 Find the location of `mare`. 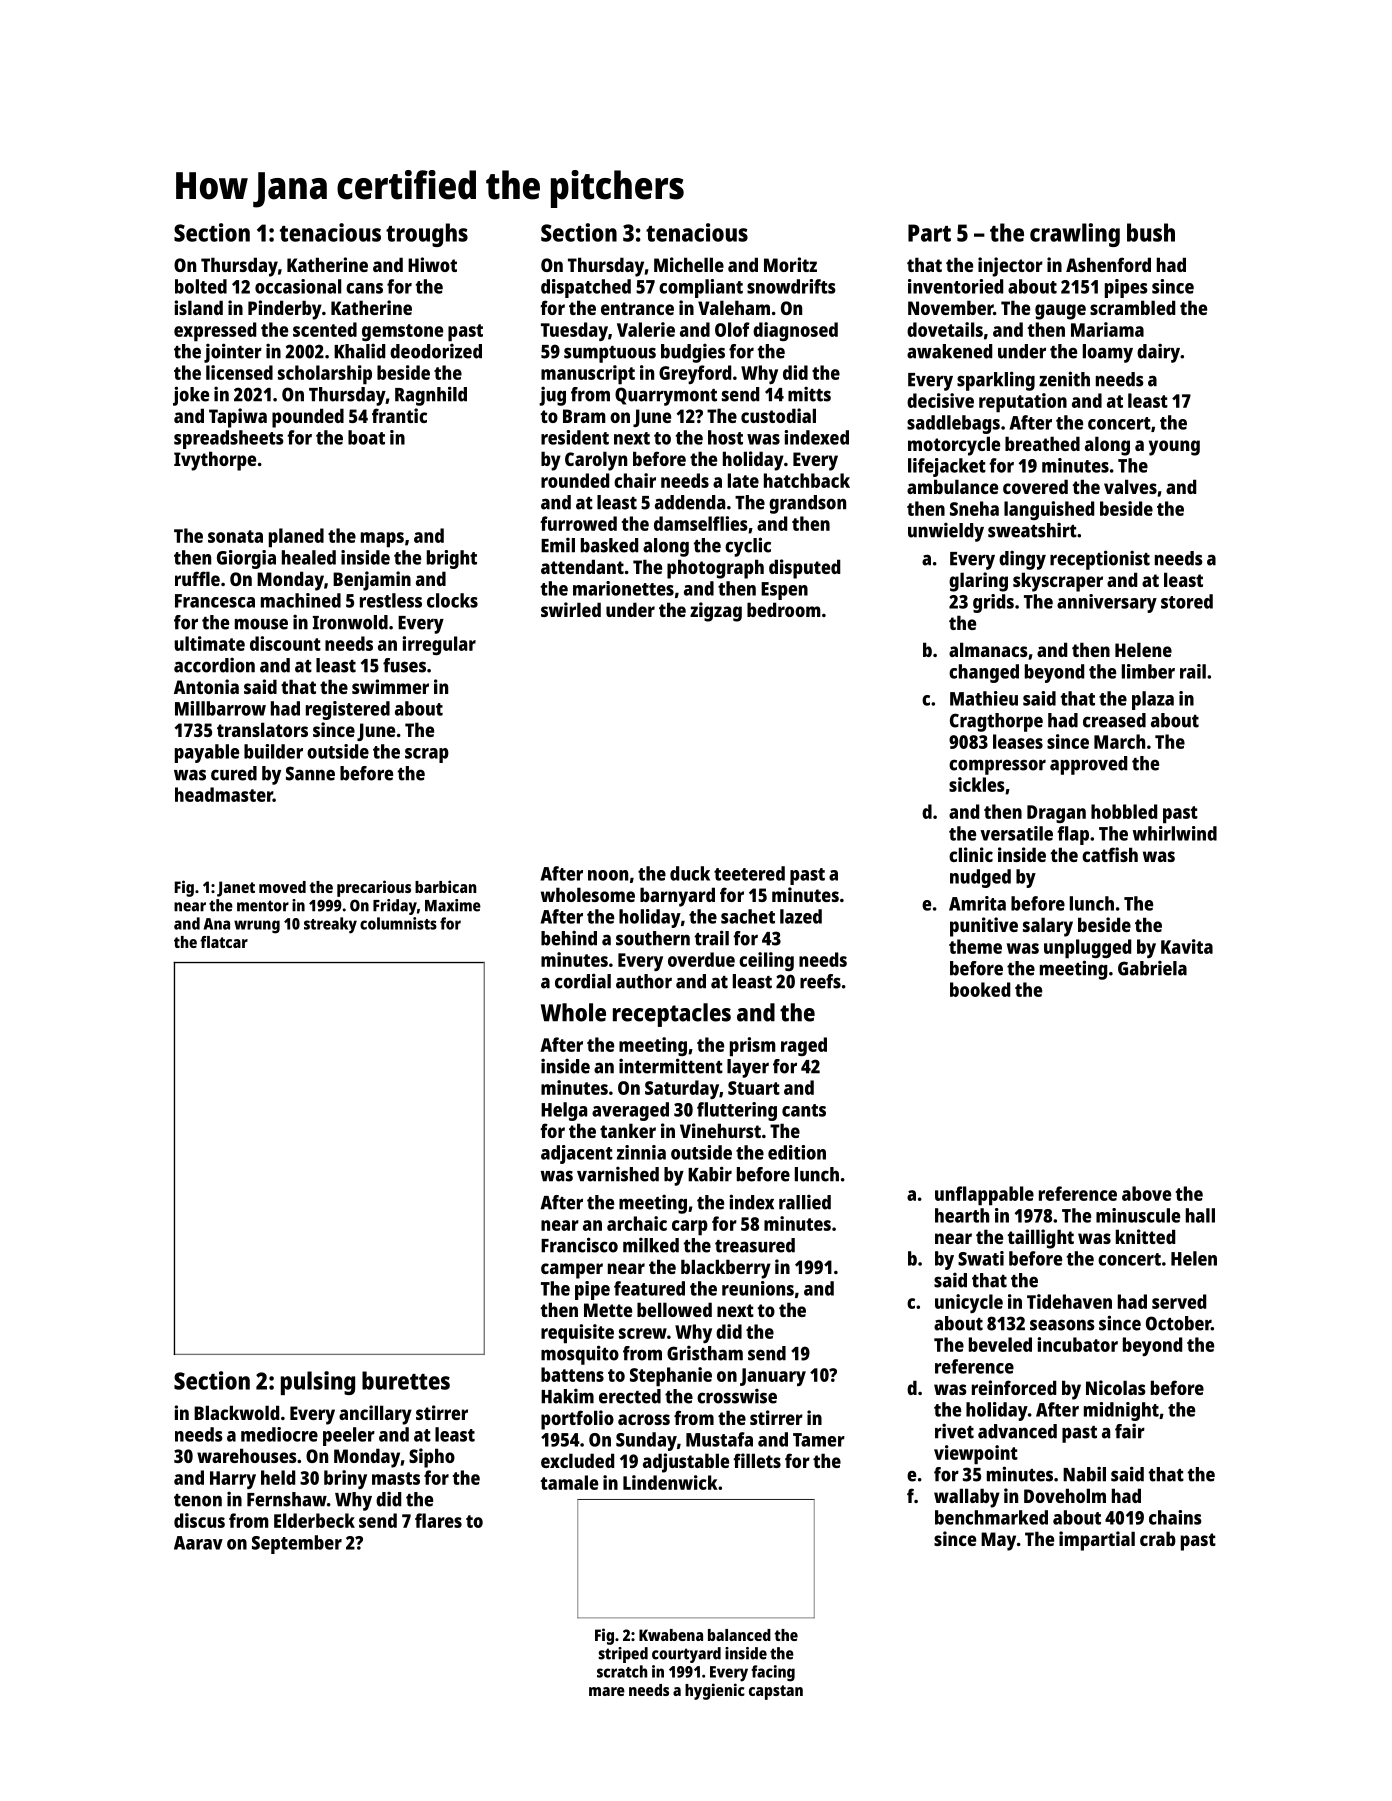

mare is located at coordinates (607, 1691).
